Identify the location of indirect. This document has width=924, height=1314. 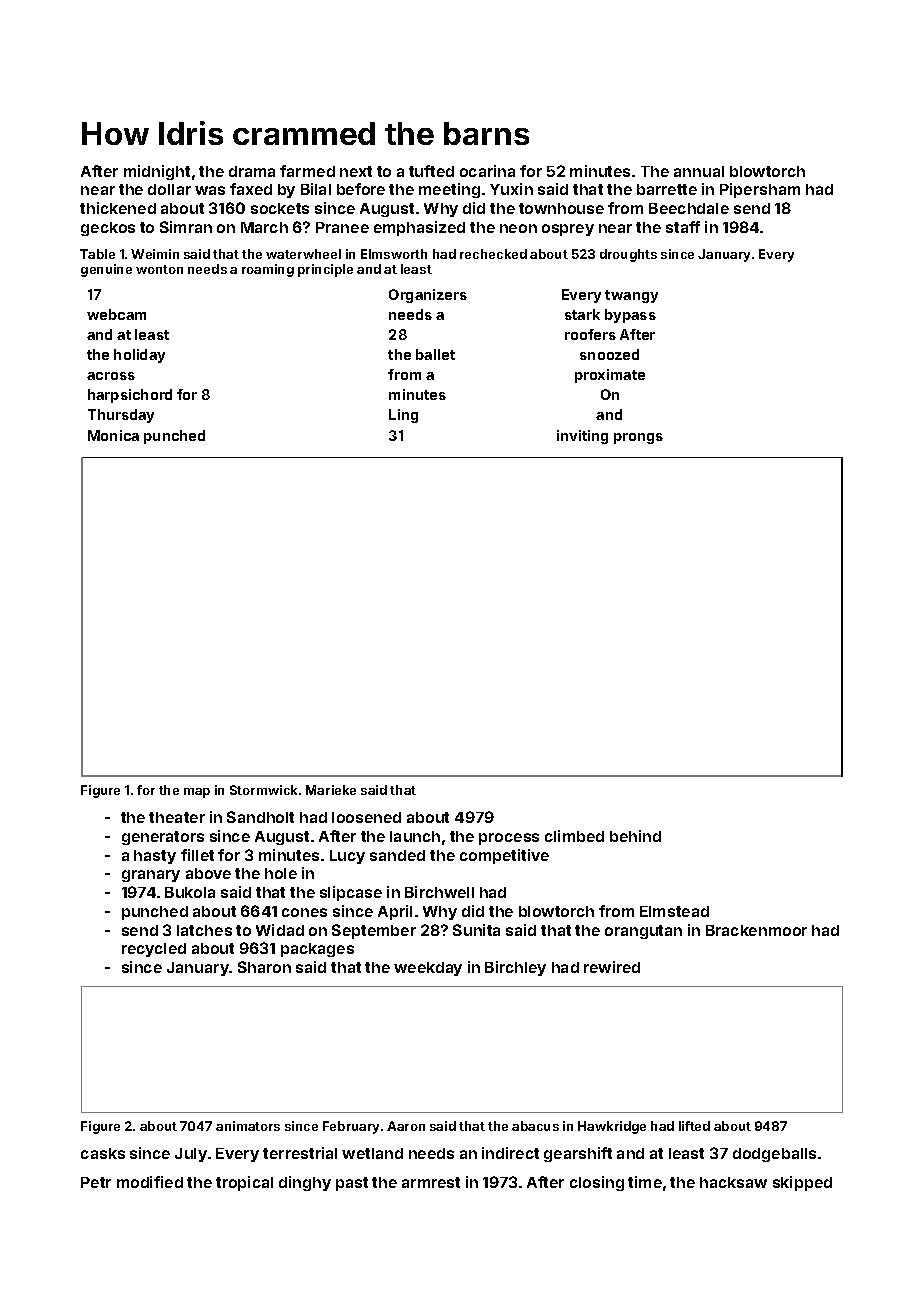
(510, 1153).
